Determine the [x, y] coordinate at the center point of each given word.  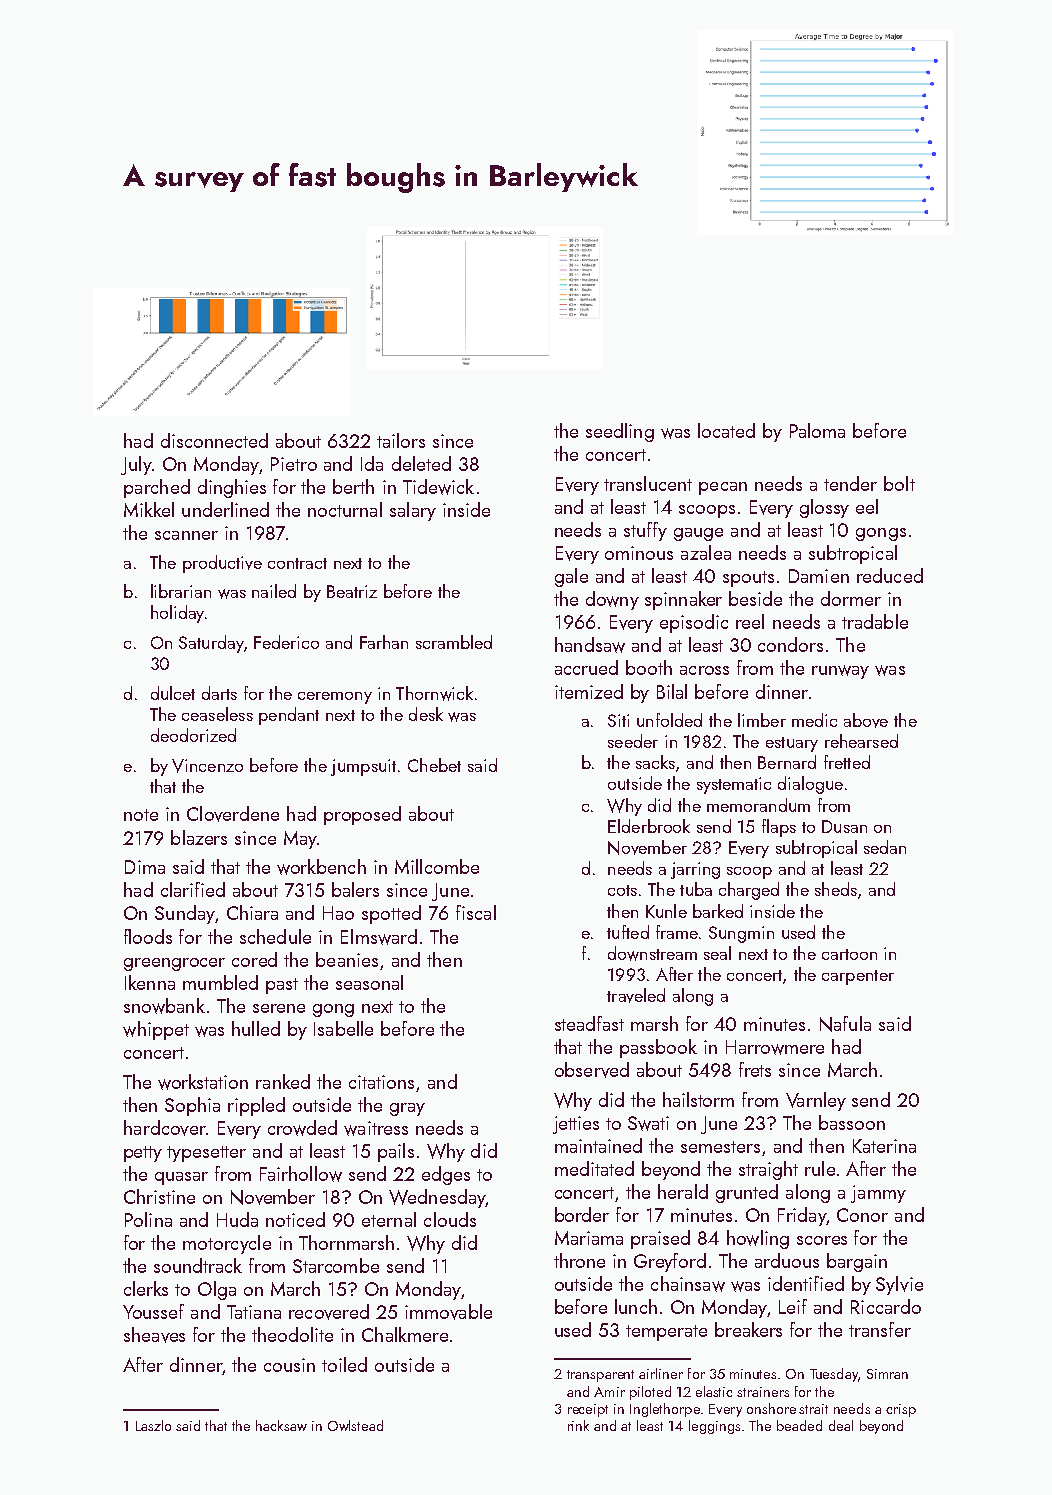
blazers [199, 837]
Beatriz [352, 591]
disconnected [214, 440]
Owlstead [355, 1425]
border [582, 1214]
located [726, 430]
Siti [618, 720]
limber [762, 720]
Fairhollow [301, 1174]
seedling [620, 432]
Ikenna [150, 982]
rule [820, 1168]
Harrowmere [775, 1047]
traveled [636, 995]
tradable [875, 621]
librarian [181, 591]
